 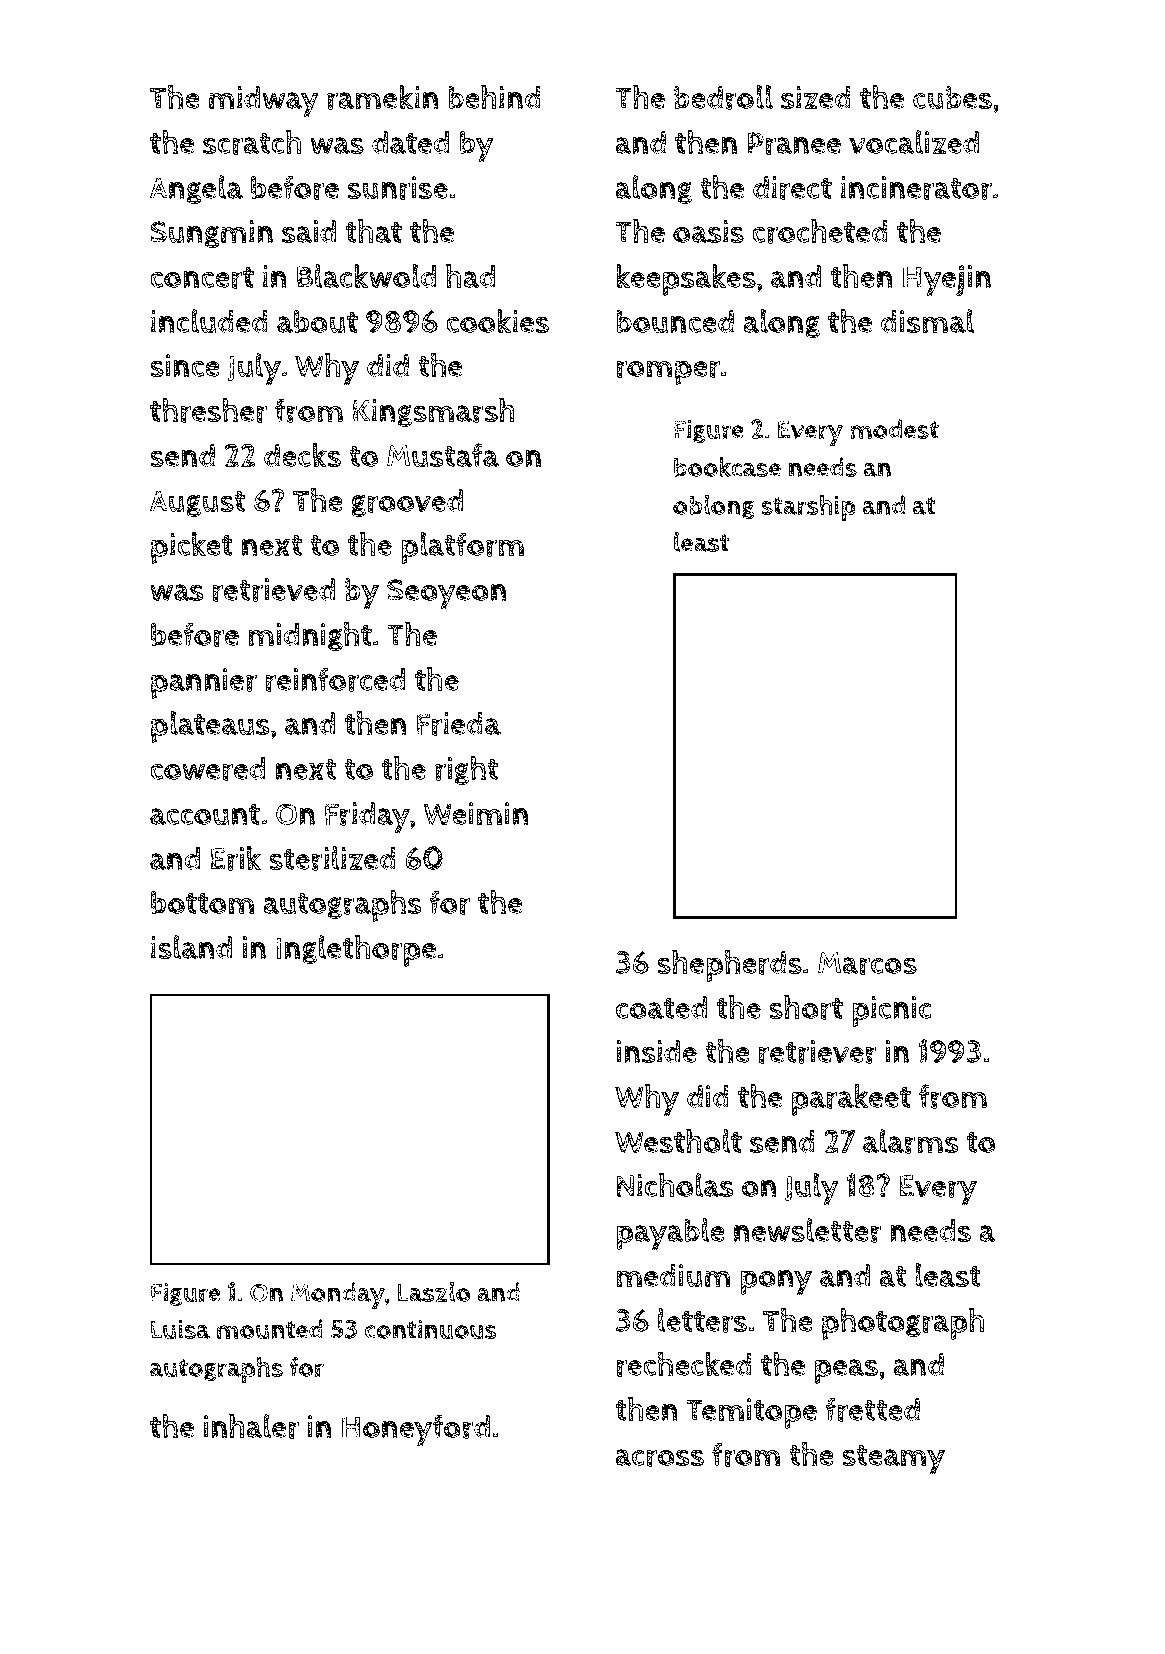 What do you see at coordinates (416, 1430) in the page?
I see `Honeyford` at bounding box center [416, 1430].
